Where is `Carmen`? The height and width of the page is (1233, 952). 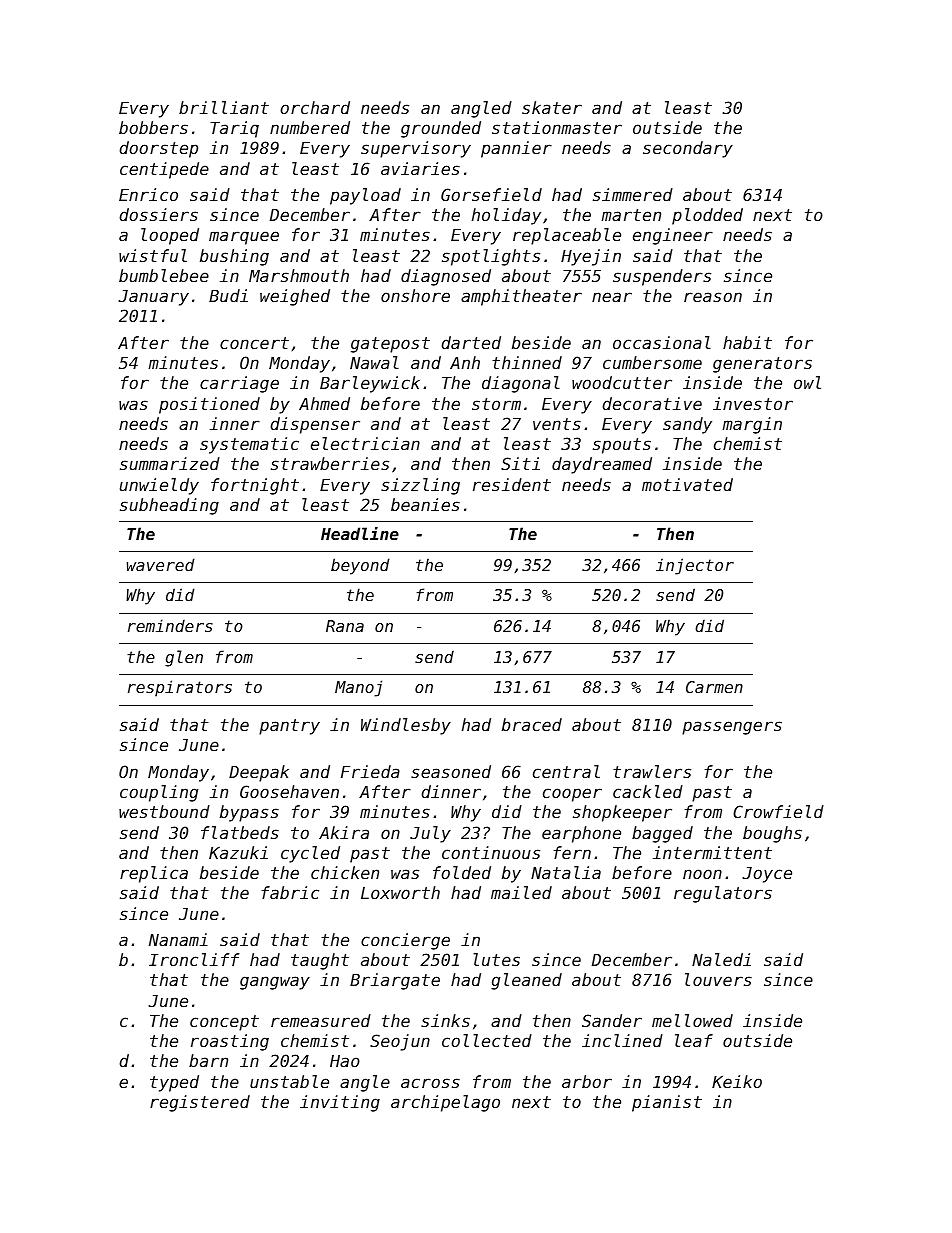 Carmen is located at coordinates (714, 687).
